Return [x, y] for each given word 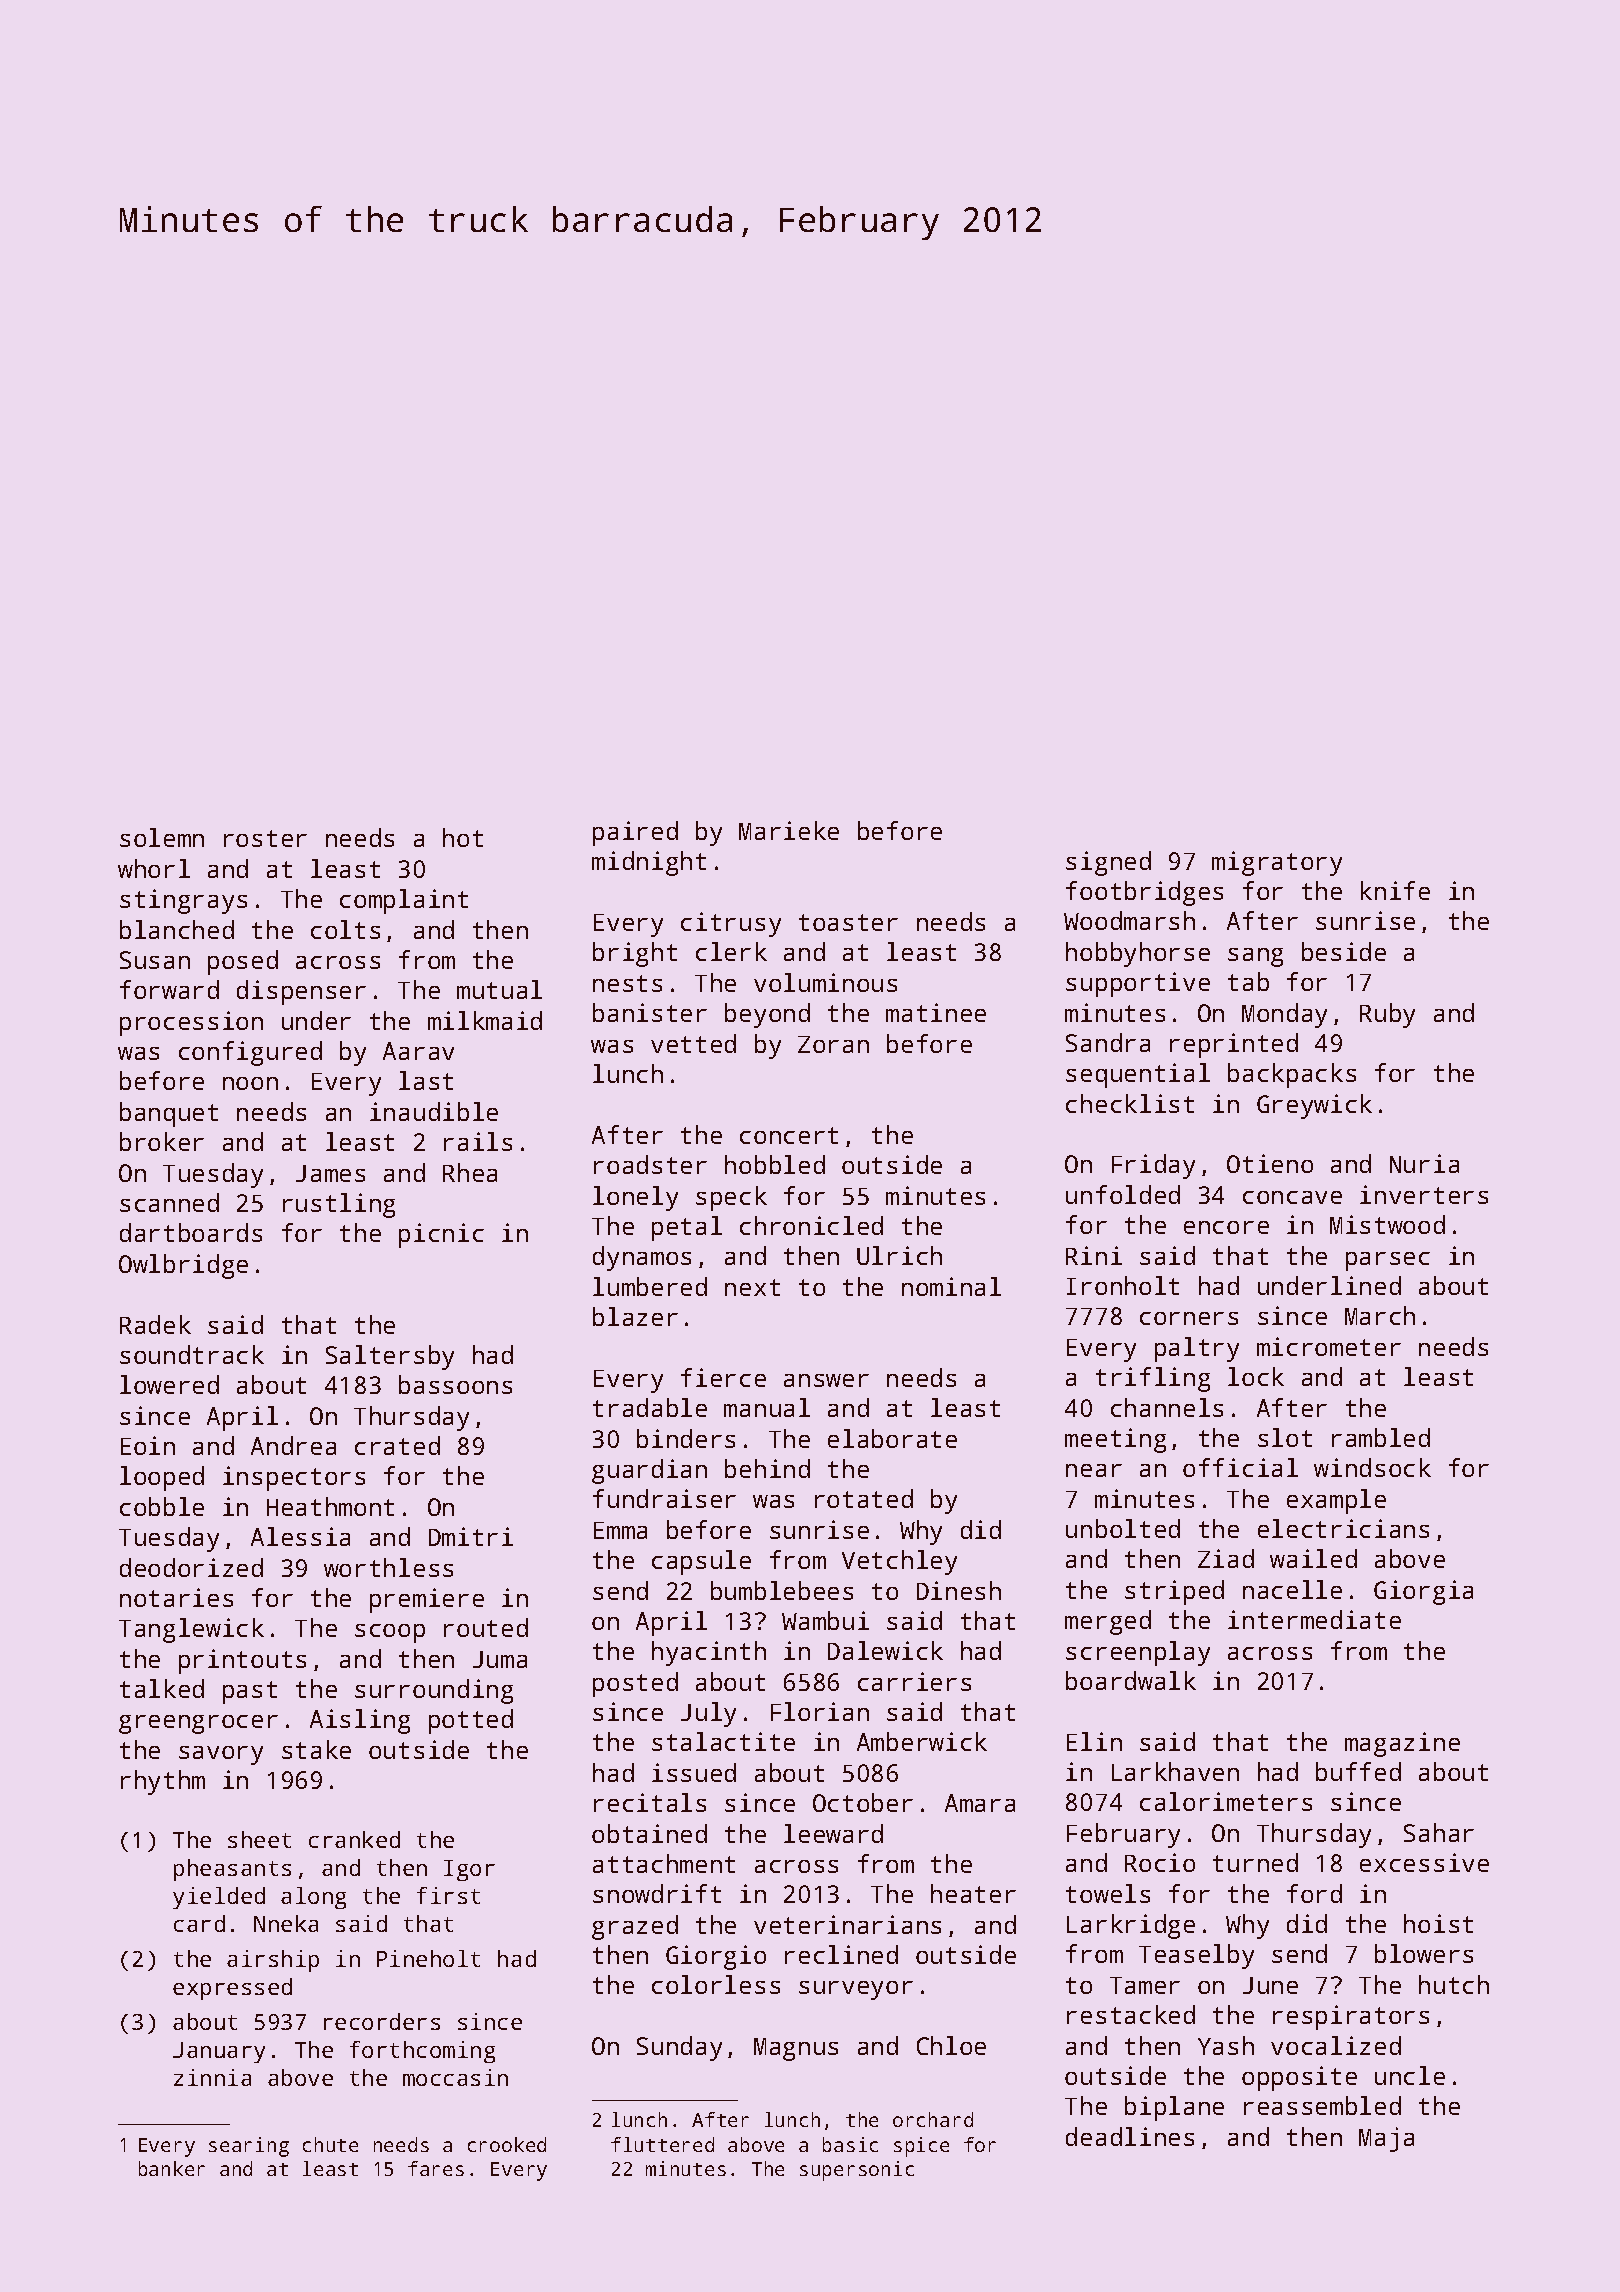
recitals [650, 1802]
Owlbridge [183, 1266]
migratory [1277, 863]
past [250, 1692]
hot [463, 837]
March [1380, 1315]
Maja [1386, 2139]
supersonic [857, 2171]
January [219, 2052]
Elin [1094, 1741]
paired [635, 833]
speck [731, 1198]
